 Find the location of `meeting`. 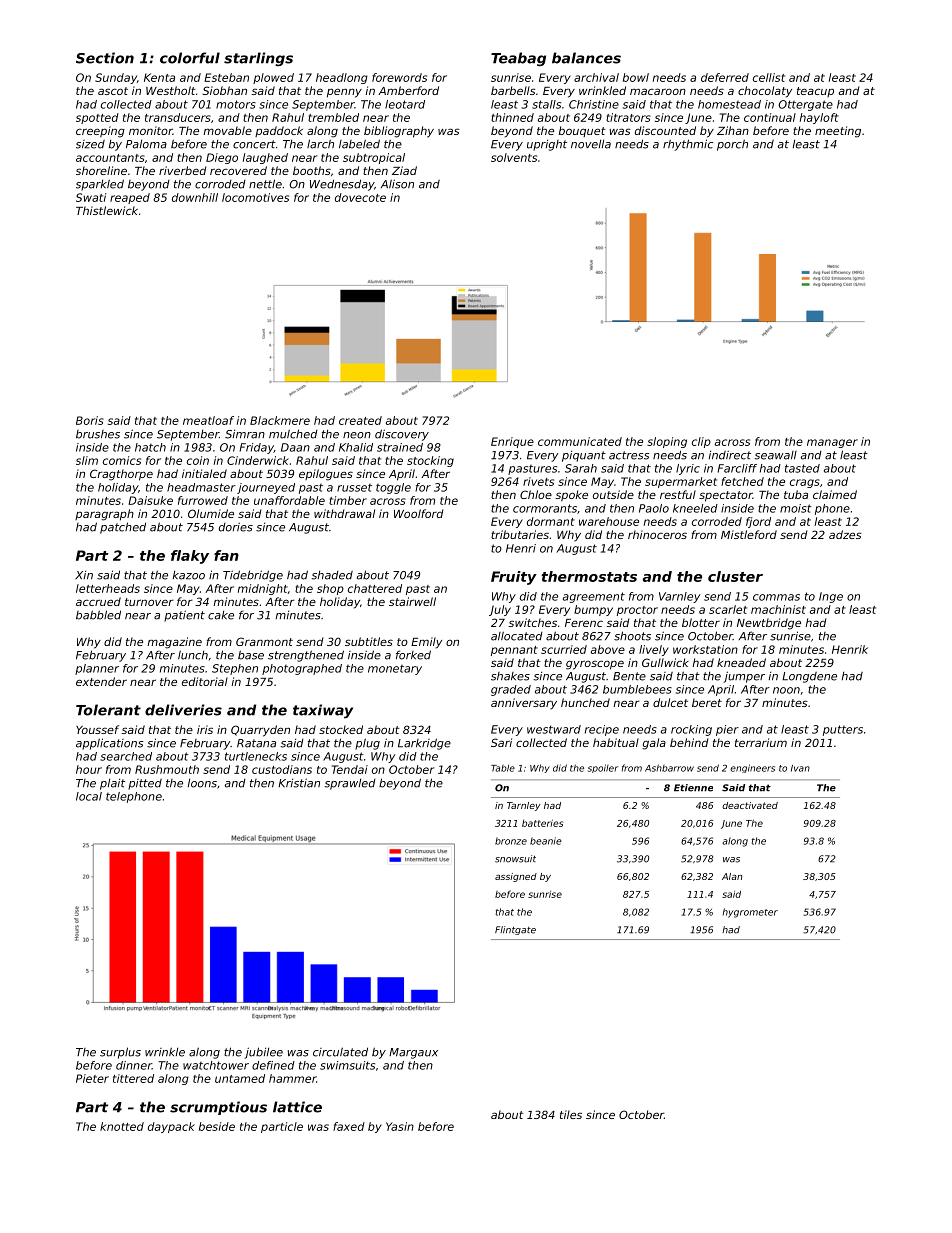

meeting is located at coordinates (838, 132).
